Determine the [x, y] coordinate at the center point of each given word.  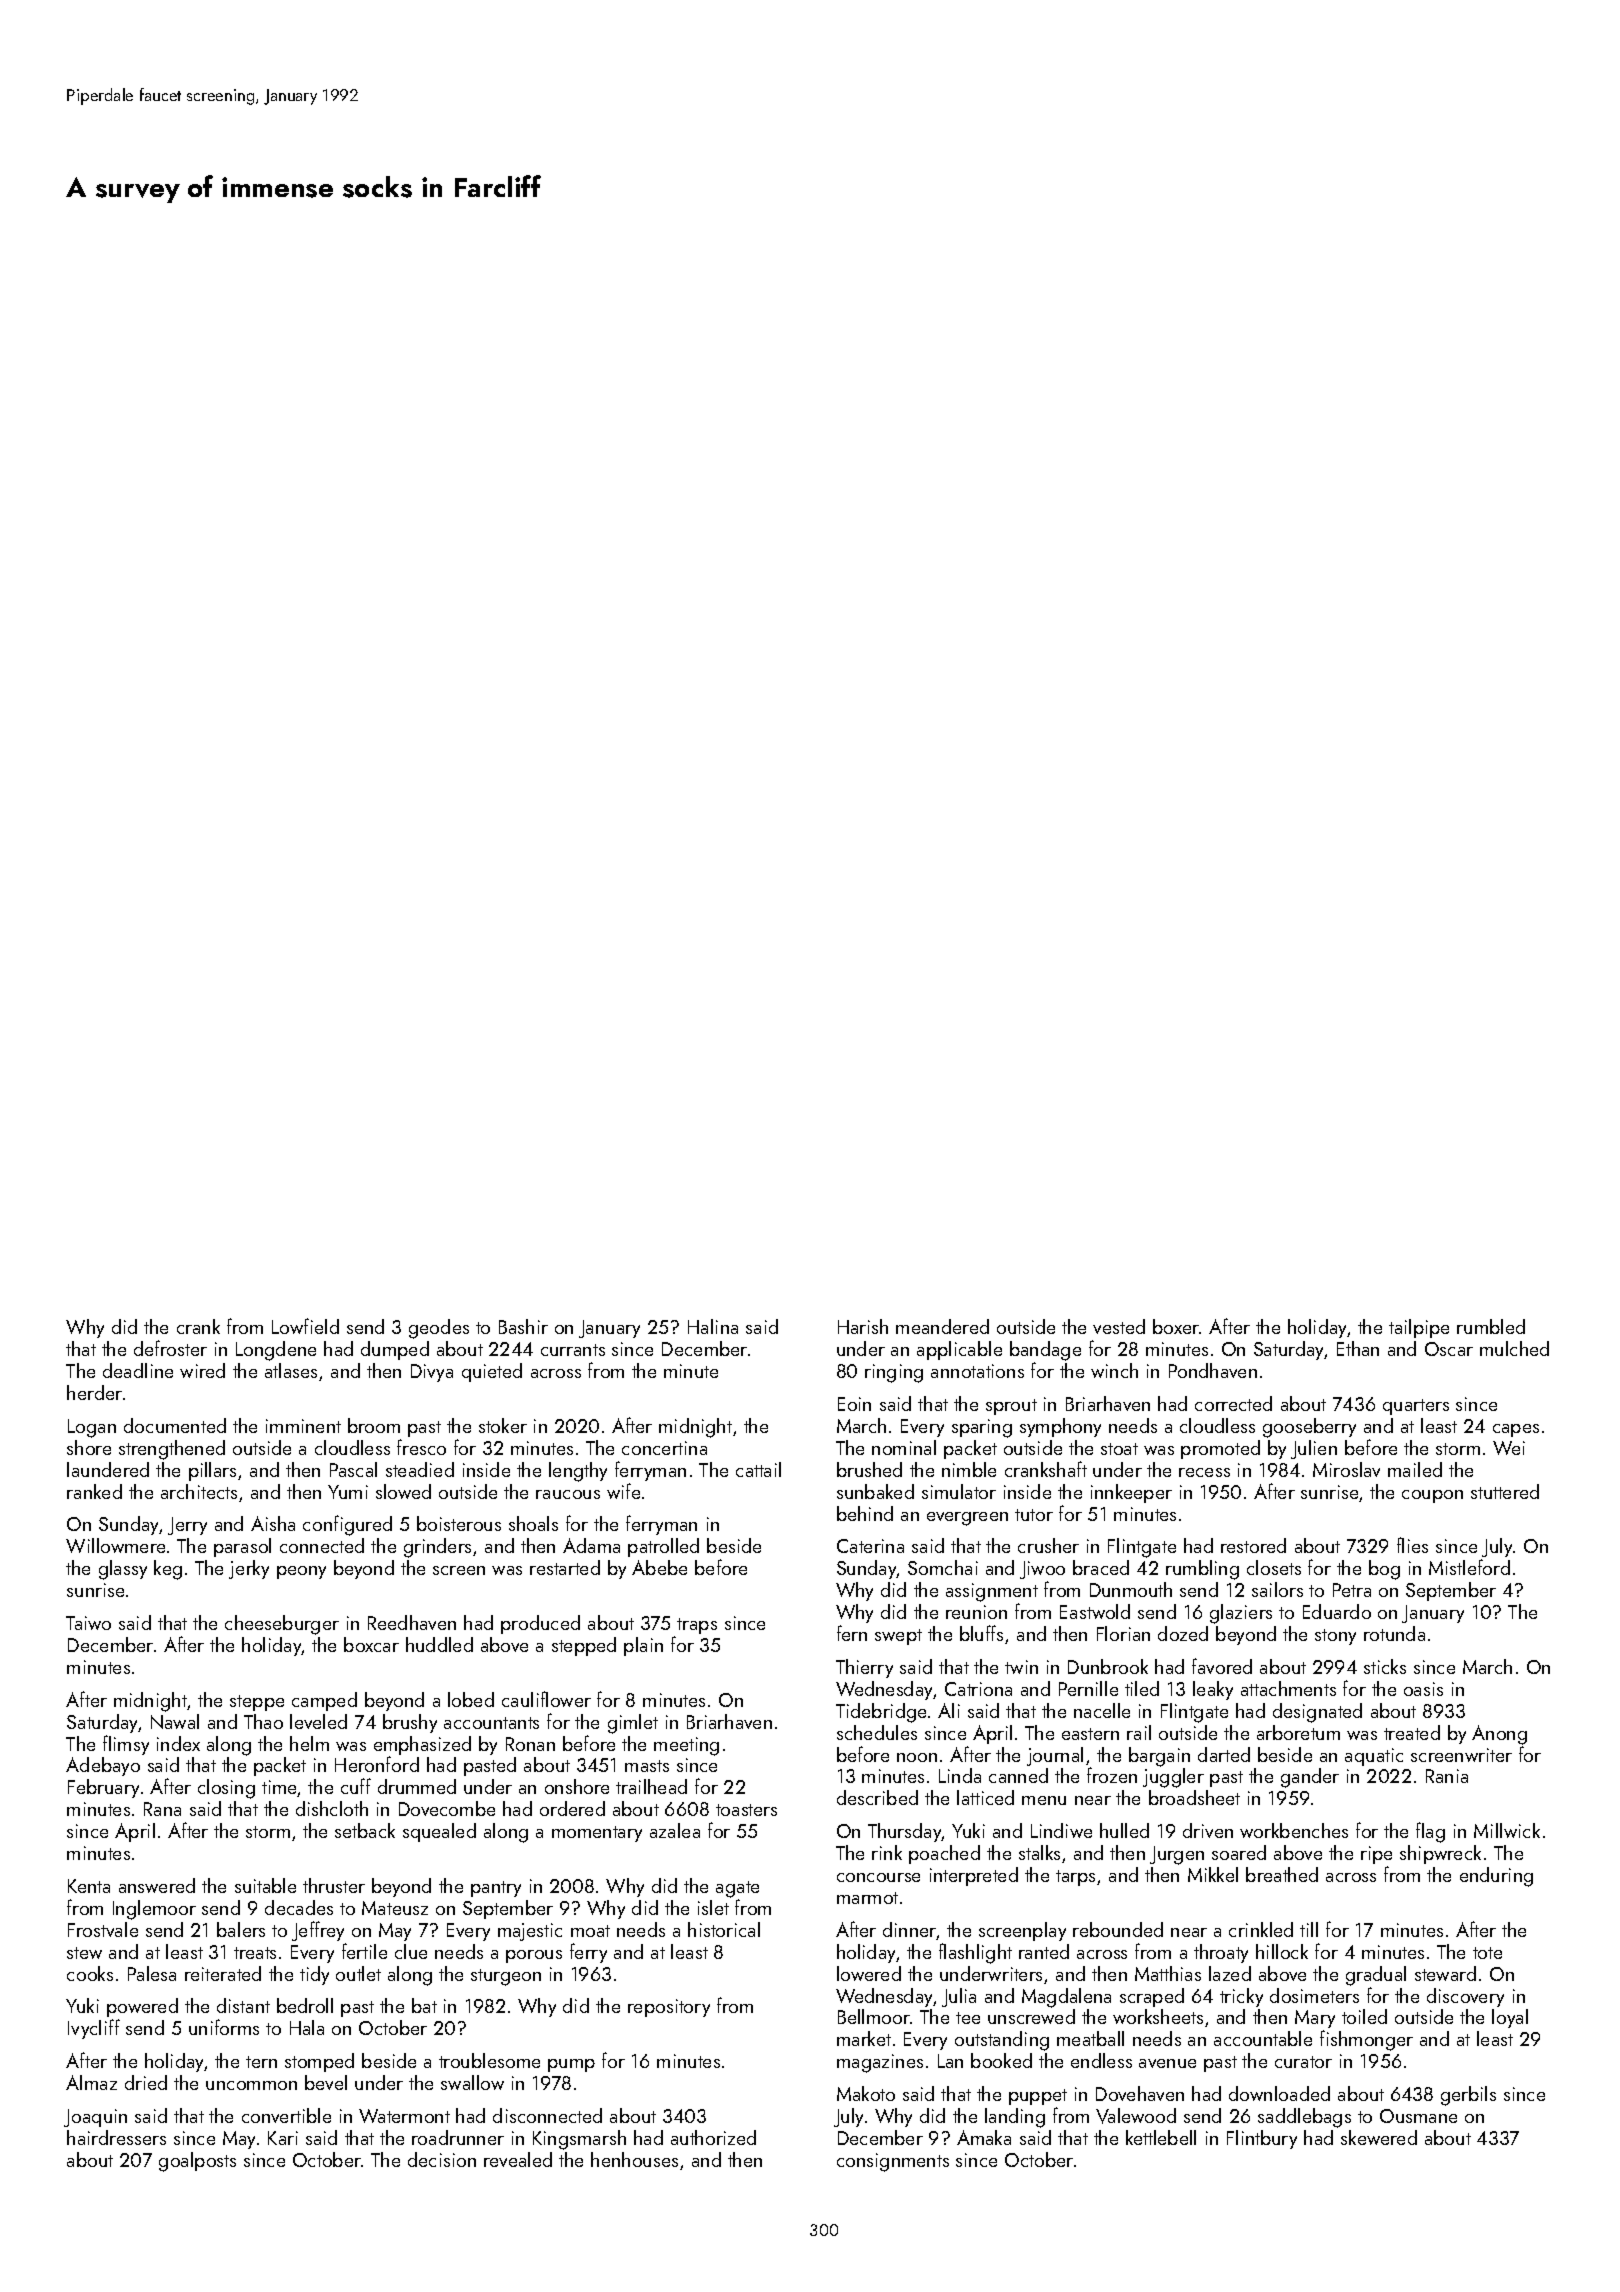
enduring [1496, 1877]
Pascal [353, 1469]
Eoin [854, 1404]
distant [243, 2005]
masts [647, 1766]
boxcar [371, 1644]
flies [1412, 1545]
